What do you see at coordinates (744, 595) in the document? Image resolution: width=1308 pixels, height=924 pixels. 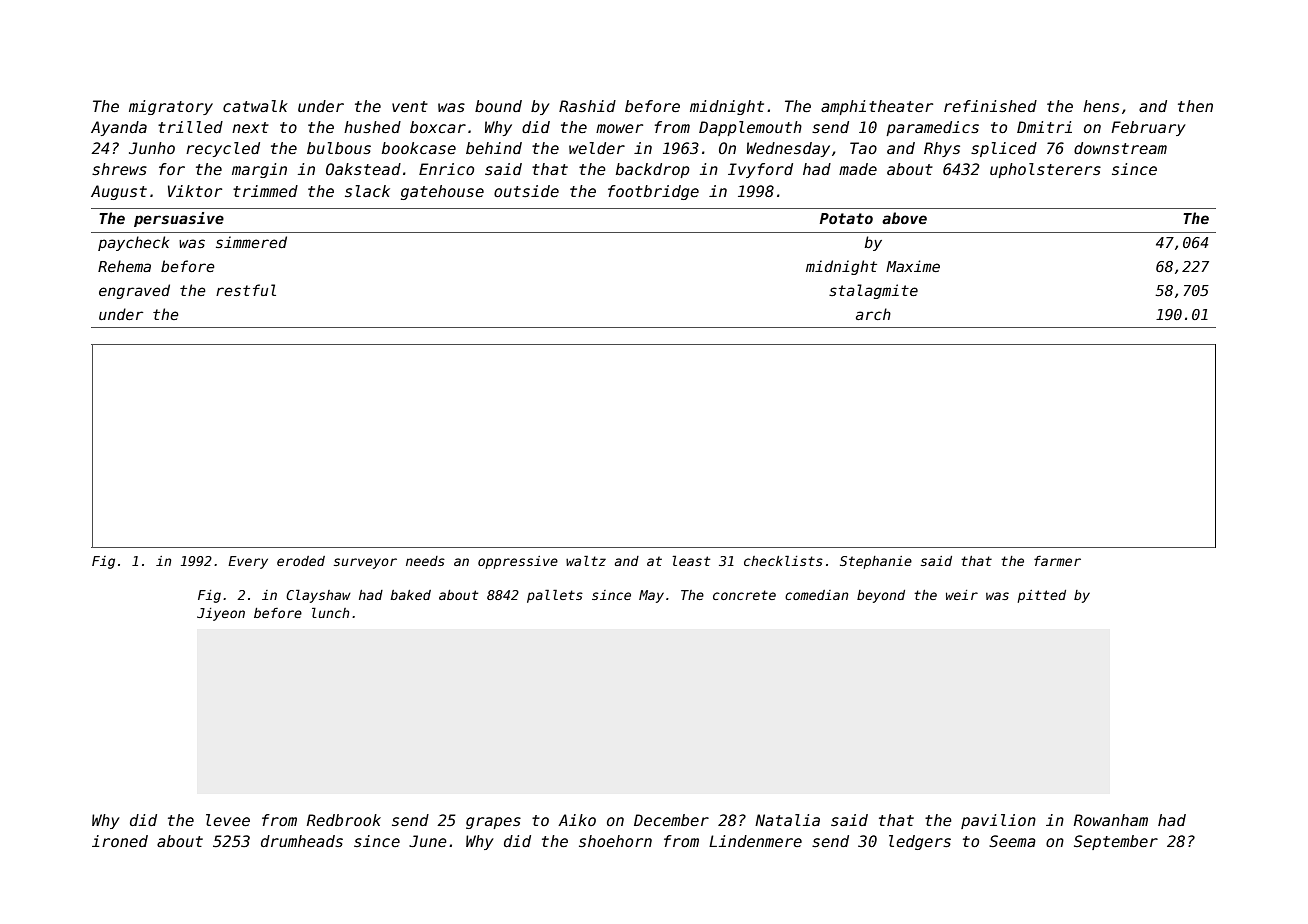 I see `concrete` at bounding box center [744, 595].
